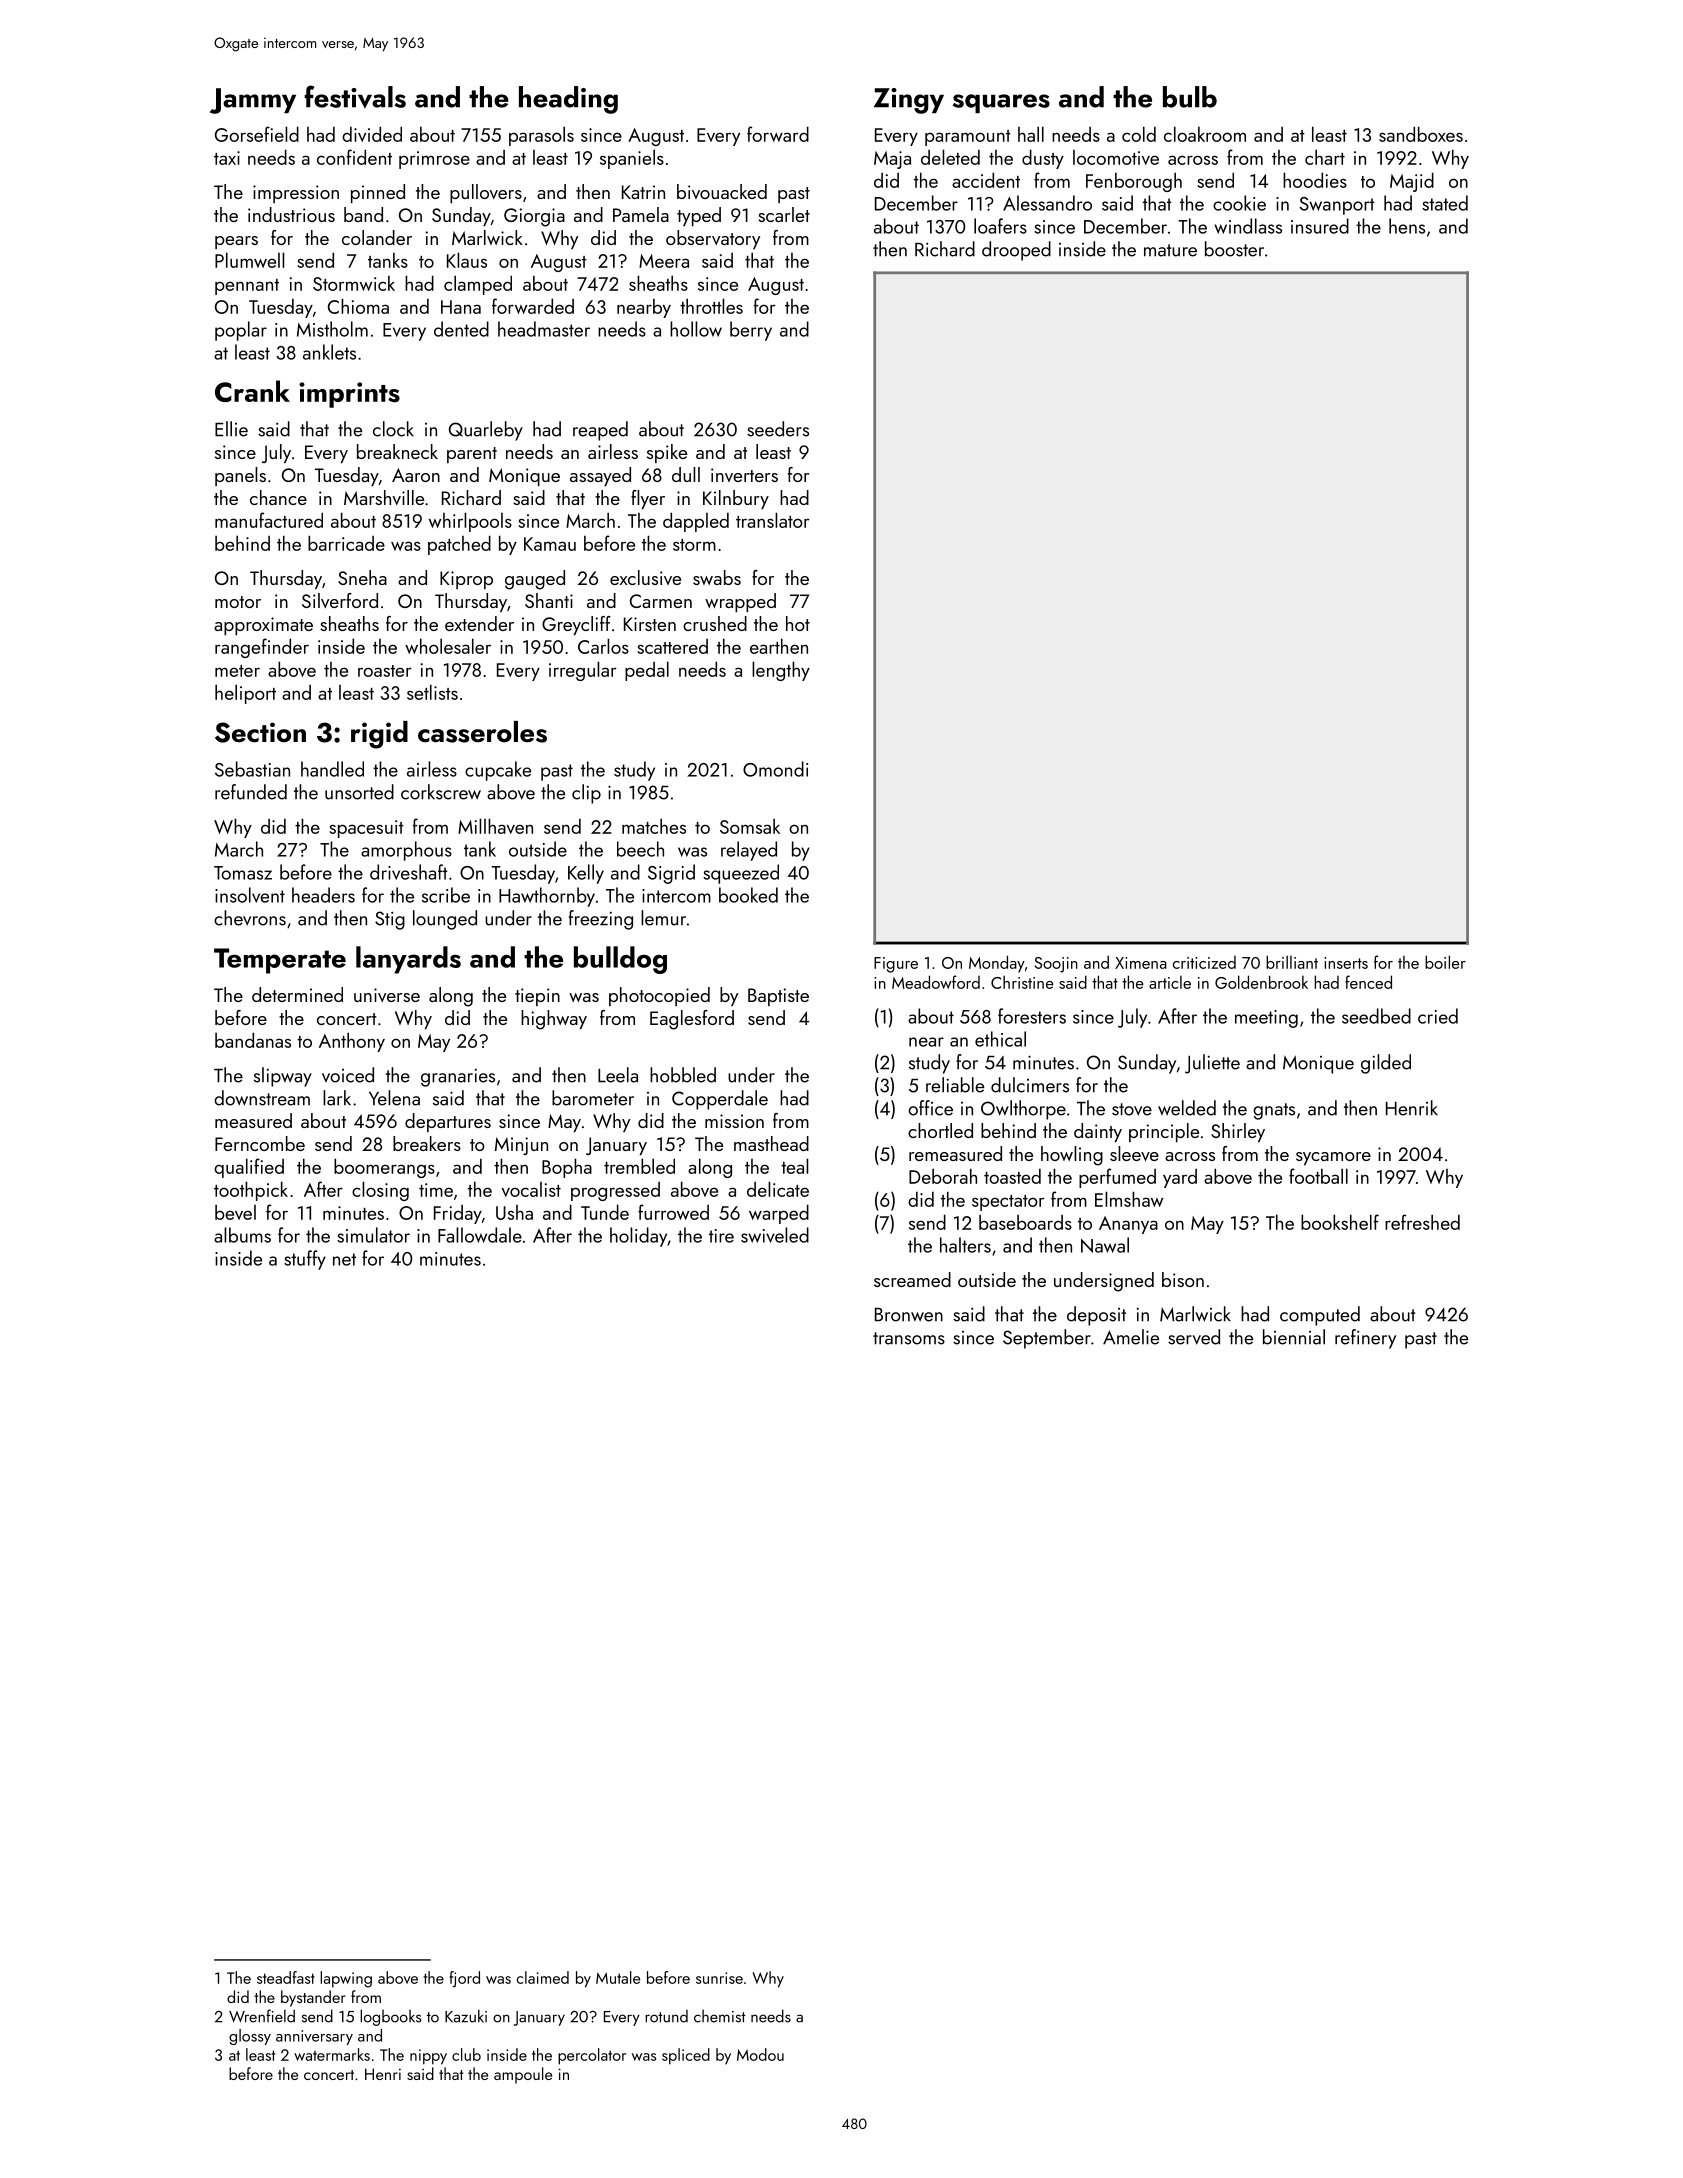 Image resolution: width=1683 pixels, height=2178 pixels. Describe the element at coordinates (986, 180) in the document. I see `accident` at that location.
